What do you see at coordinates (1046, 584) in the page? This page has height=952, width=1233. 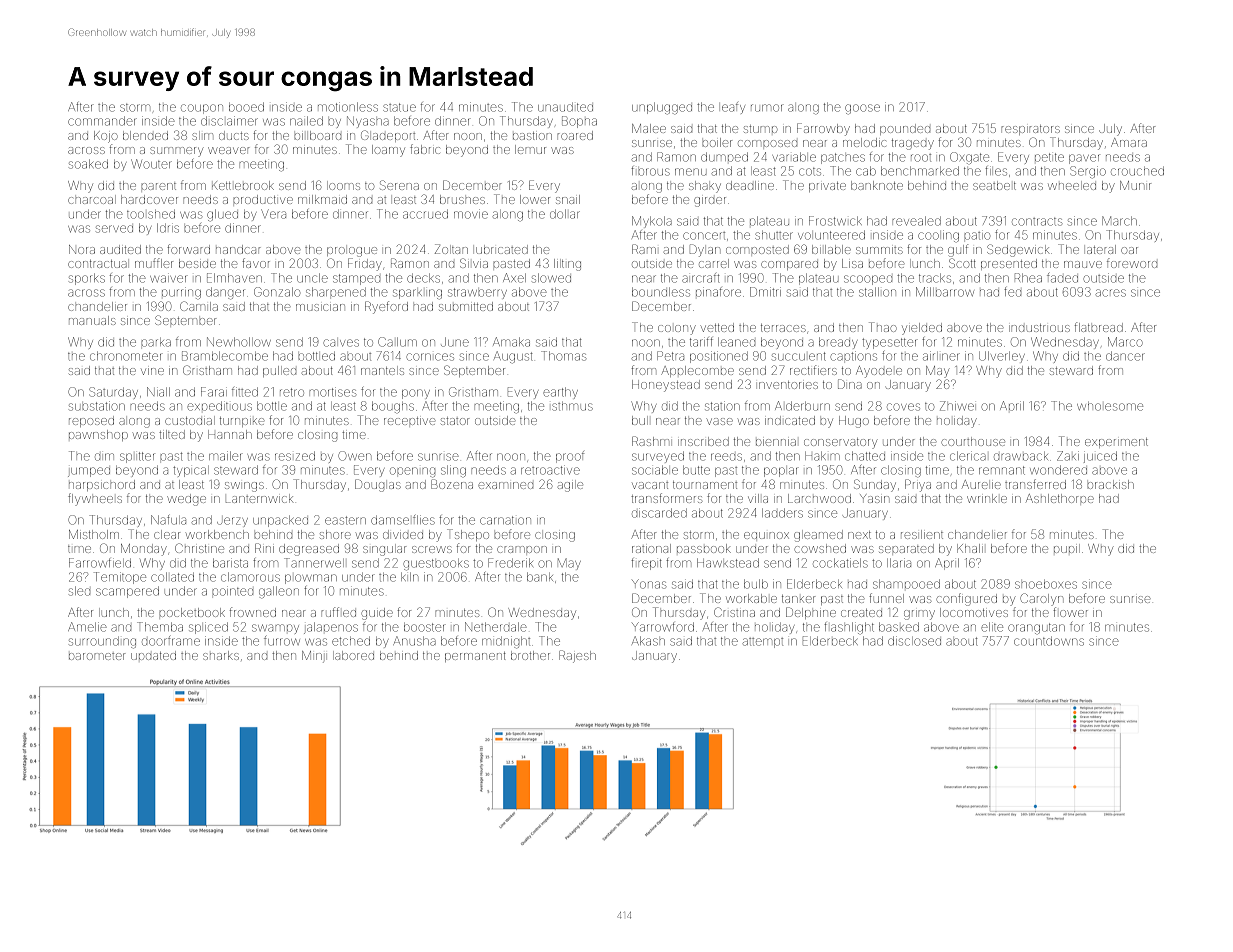 I see `shoeboxes` at bounding box center [1046, 584].
